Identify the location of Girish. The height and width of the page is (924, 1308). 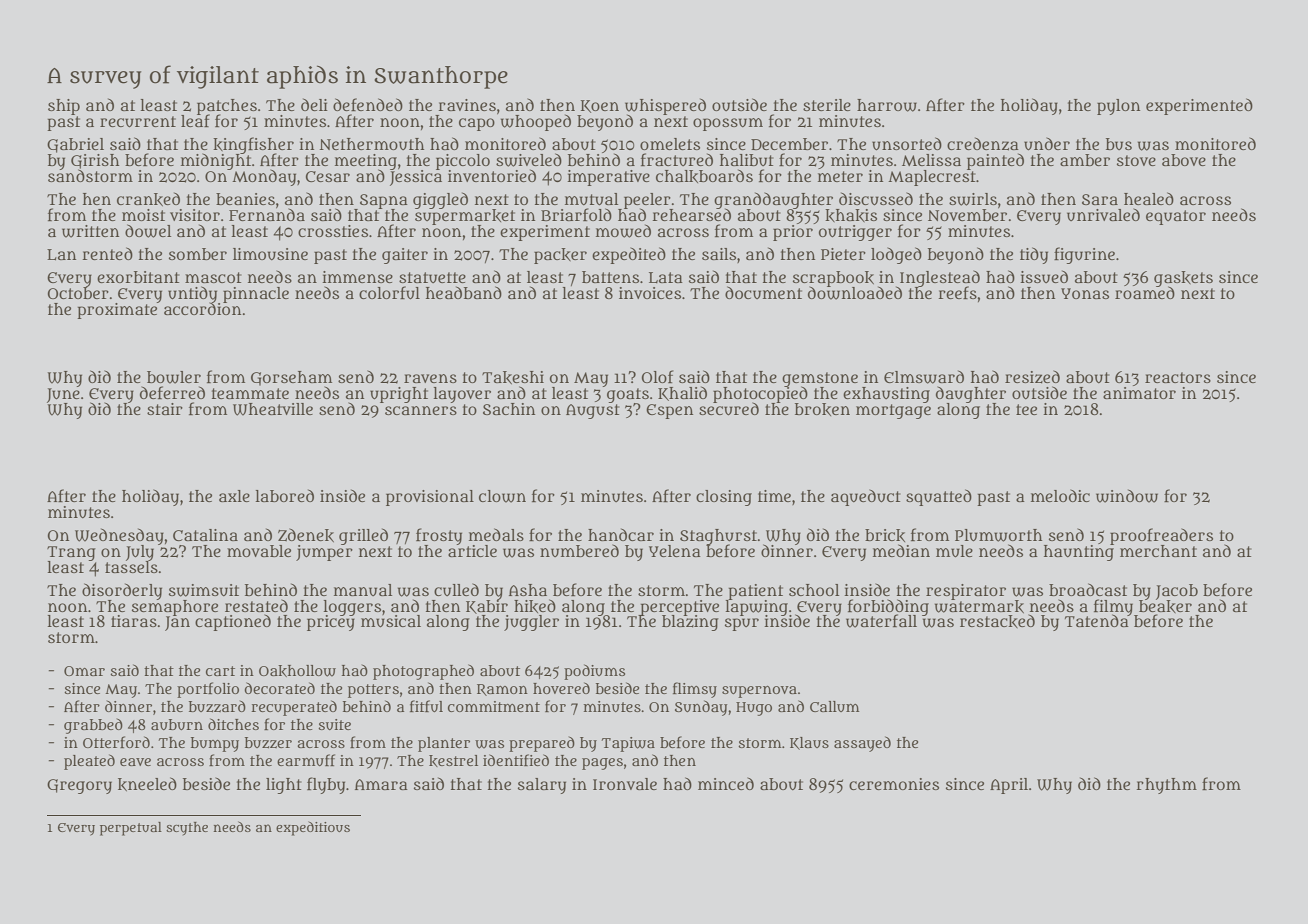
(95, 161).
